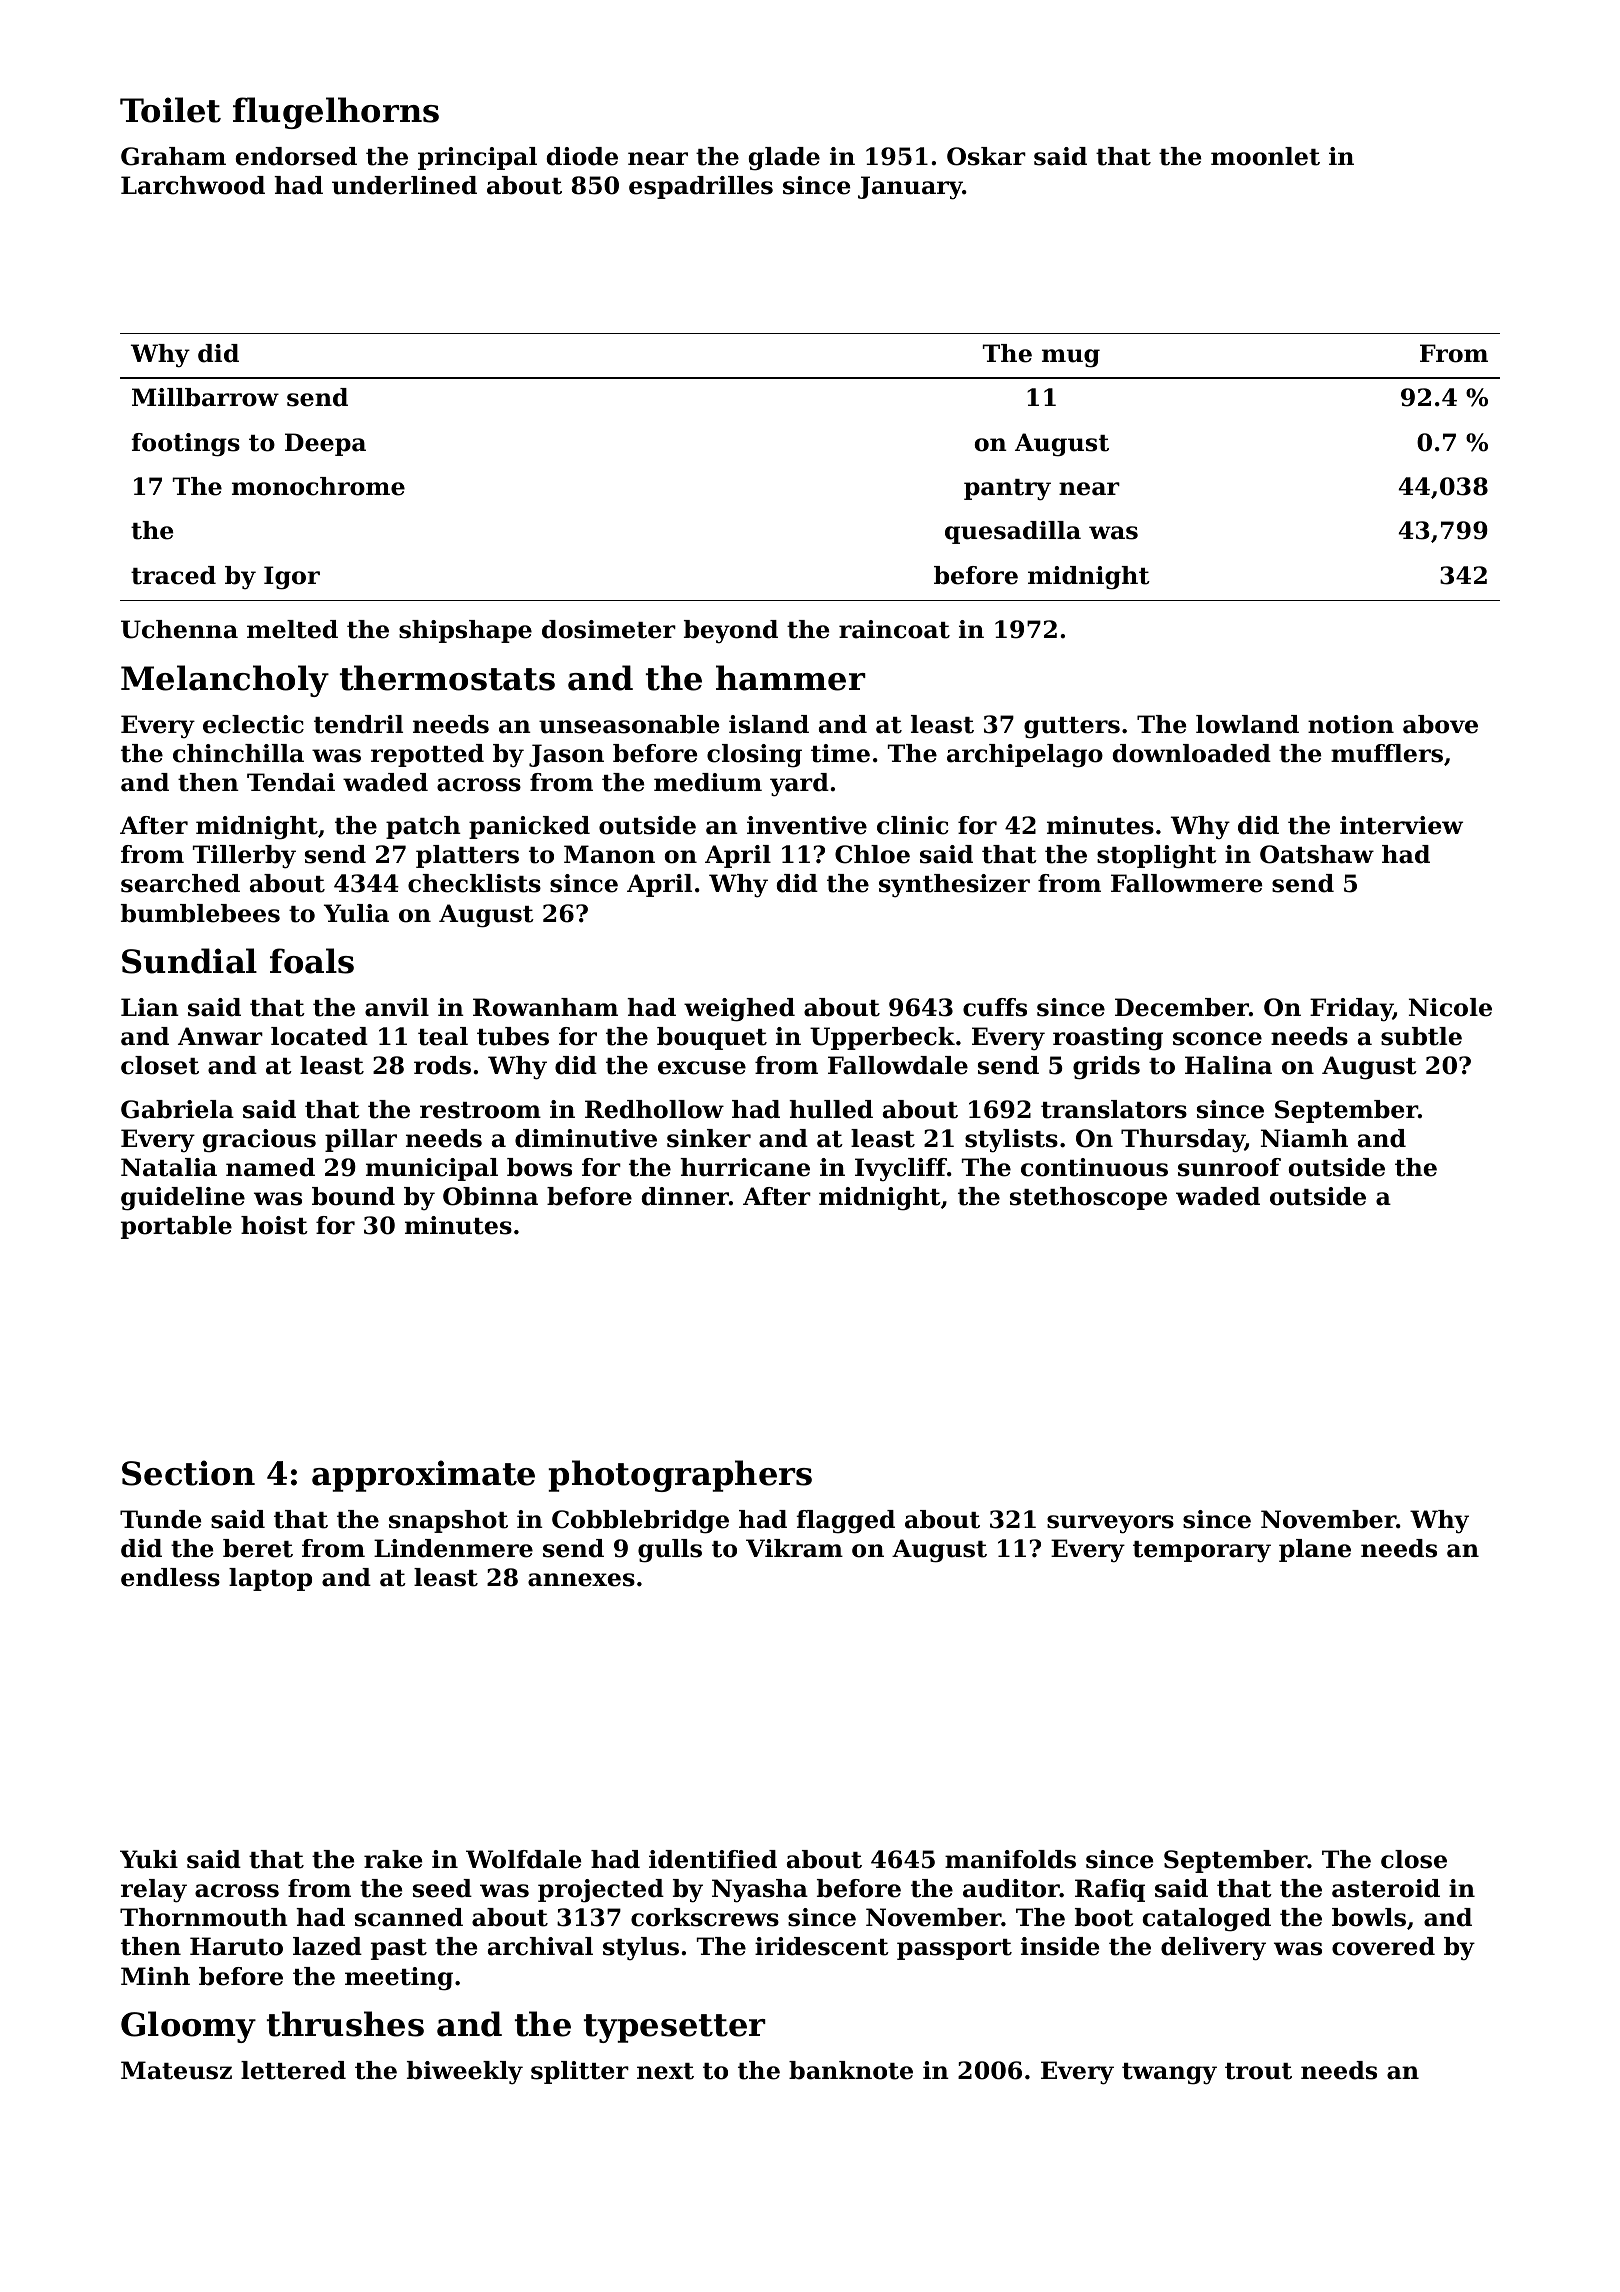 The width and height of the page is (1620, 2292). What do you see at coordinates (318, 486) in the page?
I see `monochrome` at bounding box center [318, 486].
